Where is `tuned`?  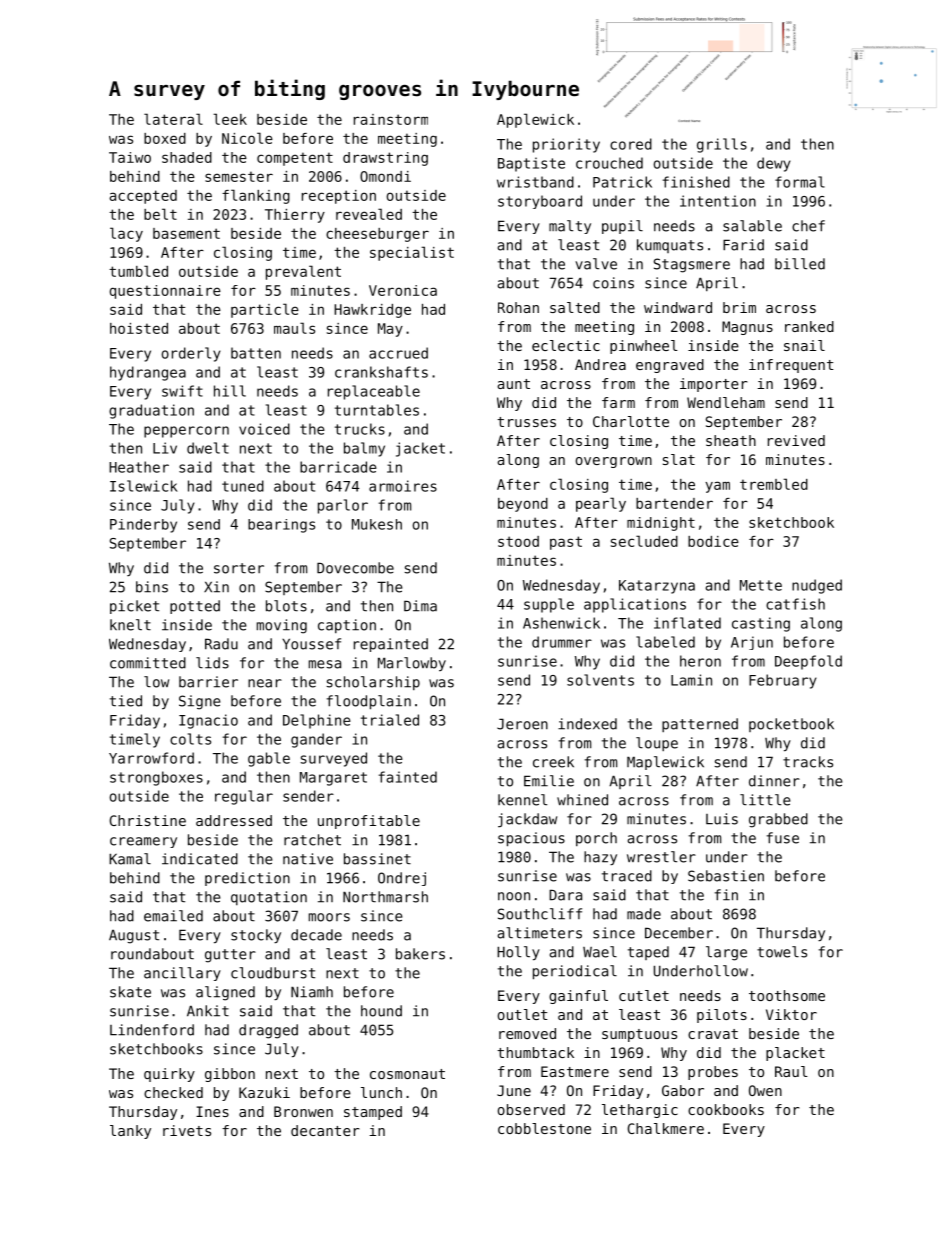 tuned is located at coordinates (243, 486).
